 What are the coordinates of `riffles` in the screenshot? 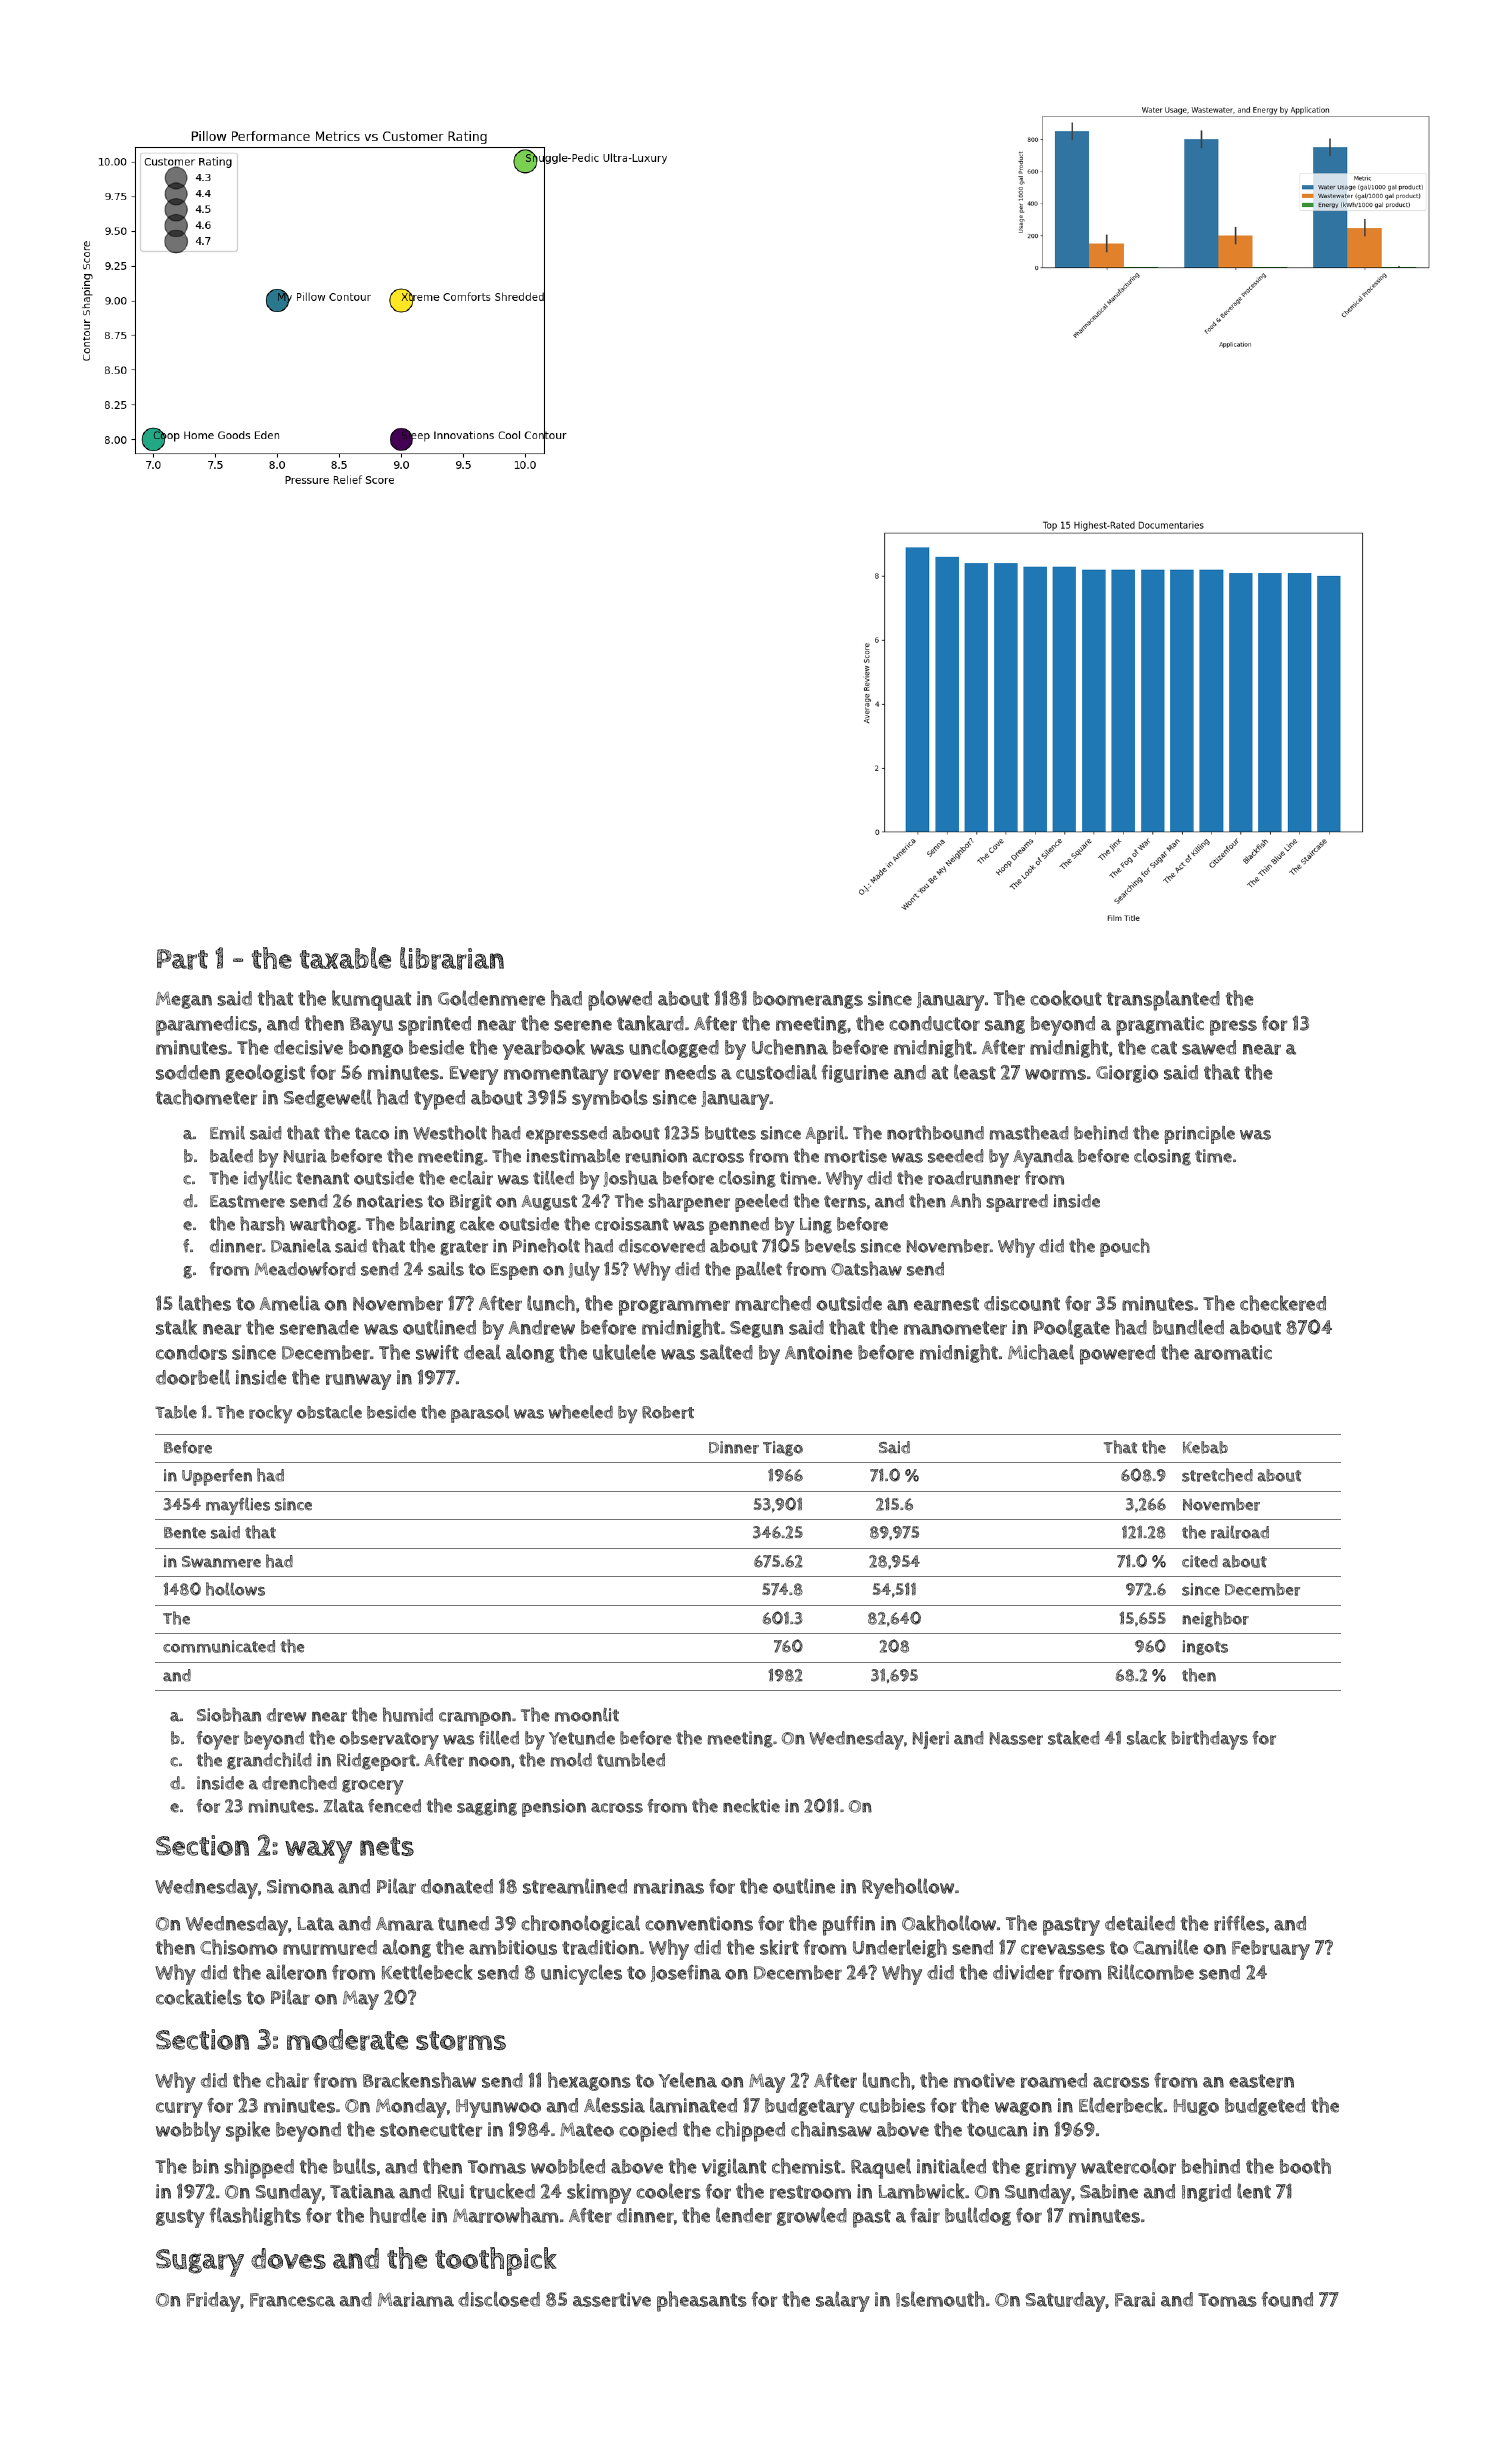 It's located at (1239, 1923).
